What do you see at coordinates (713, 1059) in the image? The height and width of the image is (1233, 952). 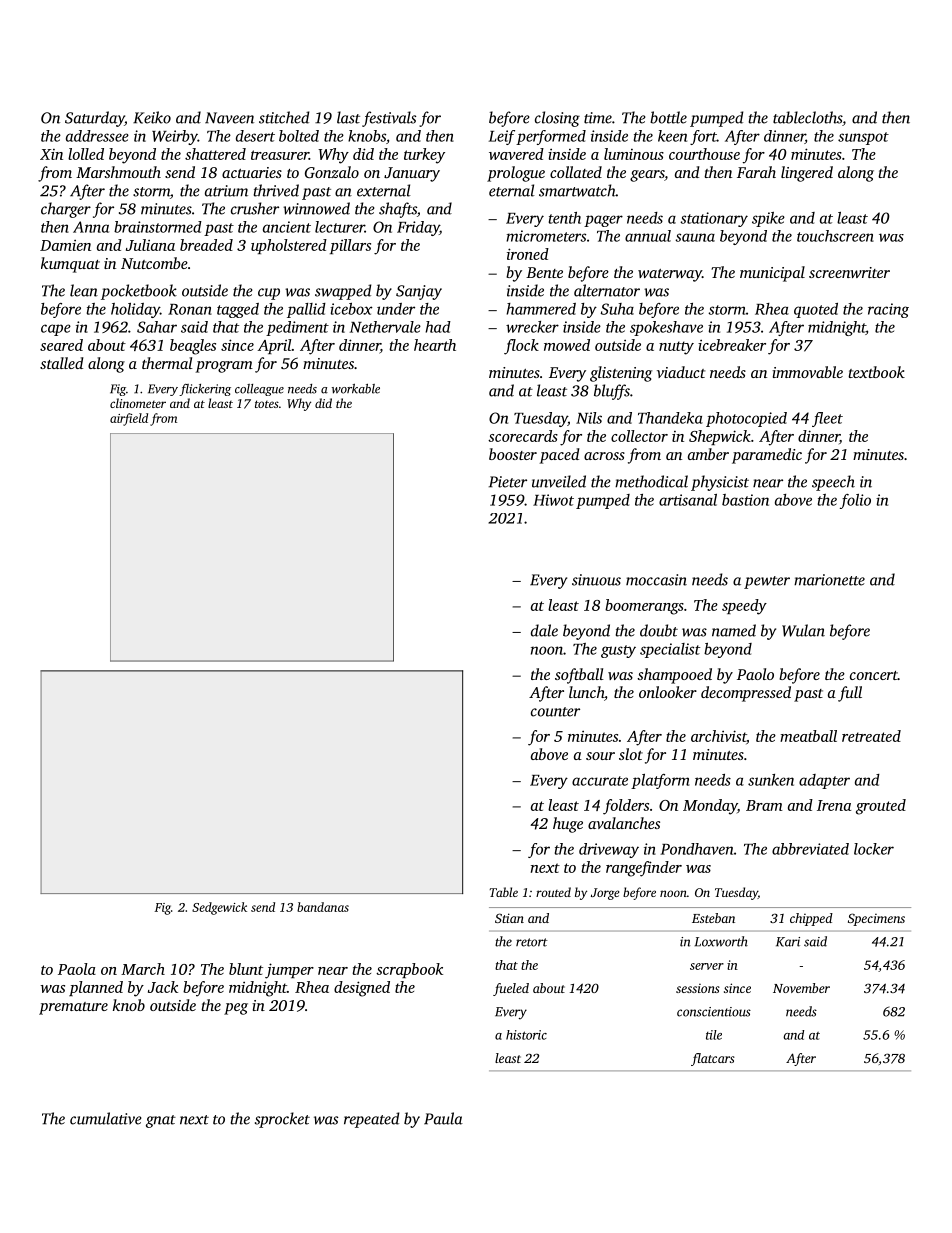 I see `flatcars` at bounding box center [713, 1059].
